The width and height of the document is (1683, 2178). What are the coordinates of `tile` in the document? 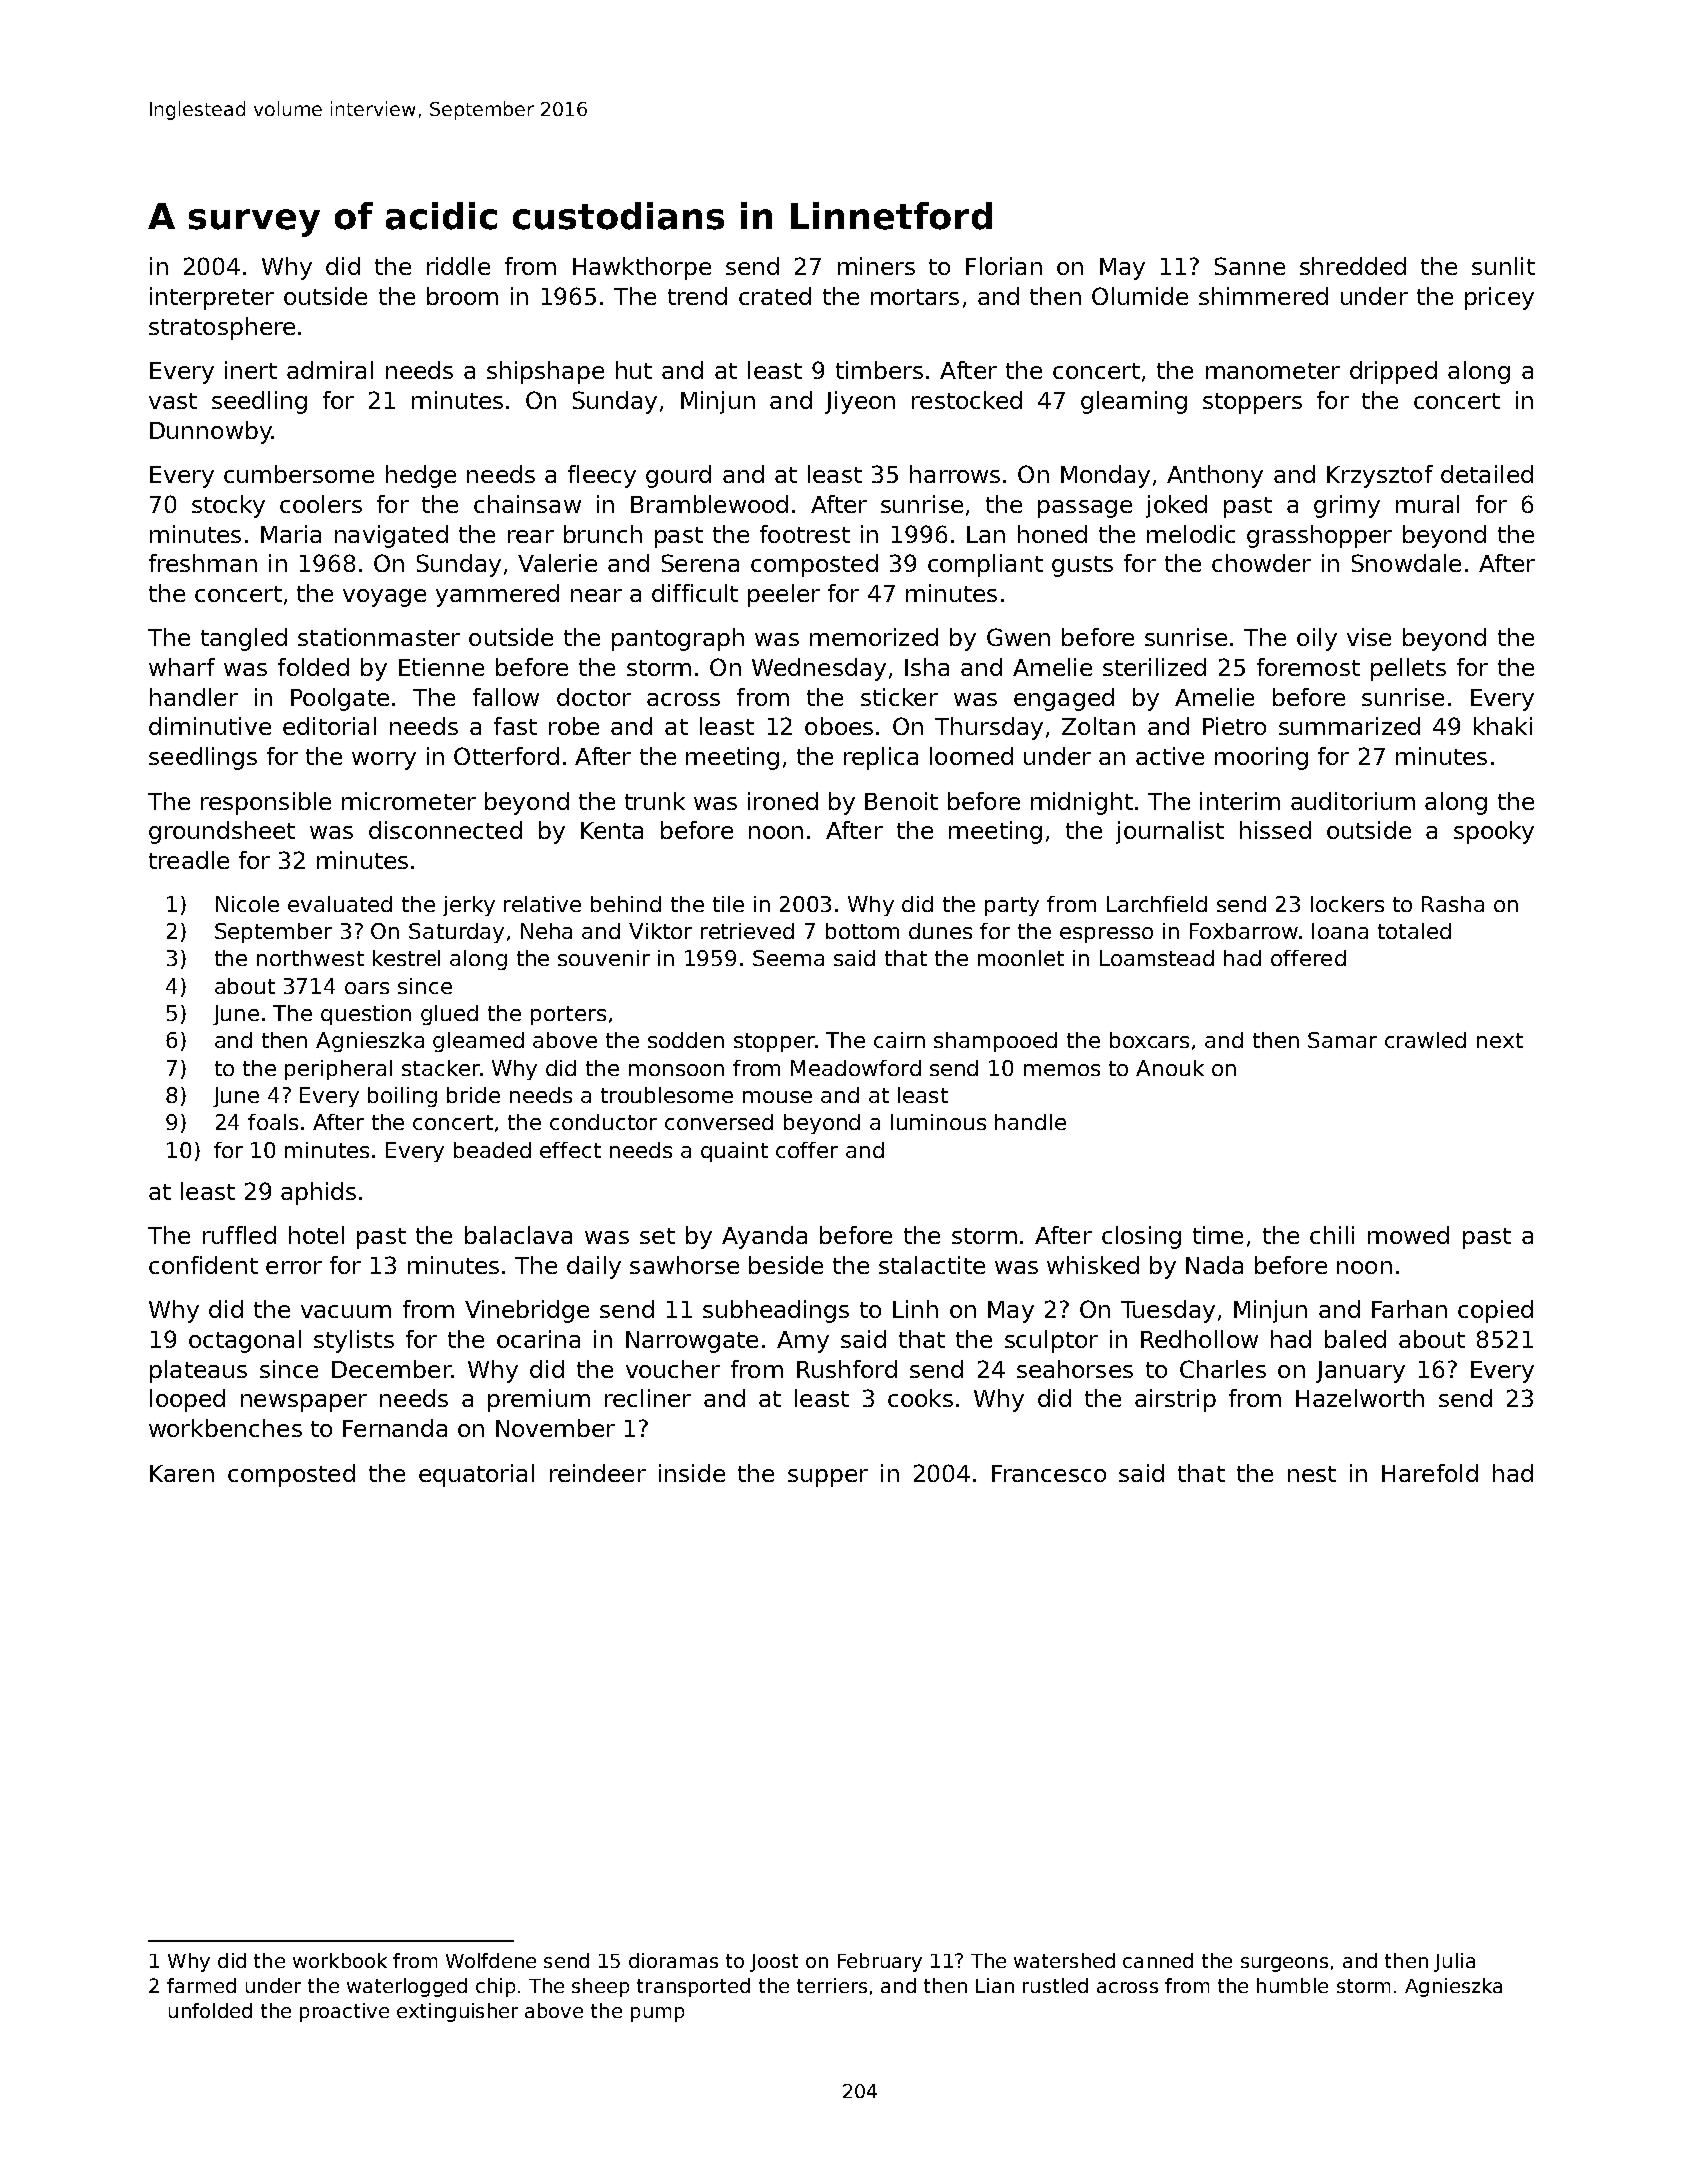 It's located at (728, 904).
